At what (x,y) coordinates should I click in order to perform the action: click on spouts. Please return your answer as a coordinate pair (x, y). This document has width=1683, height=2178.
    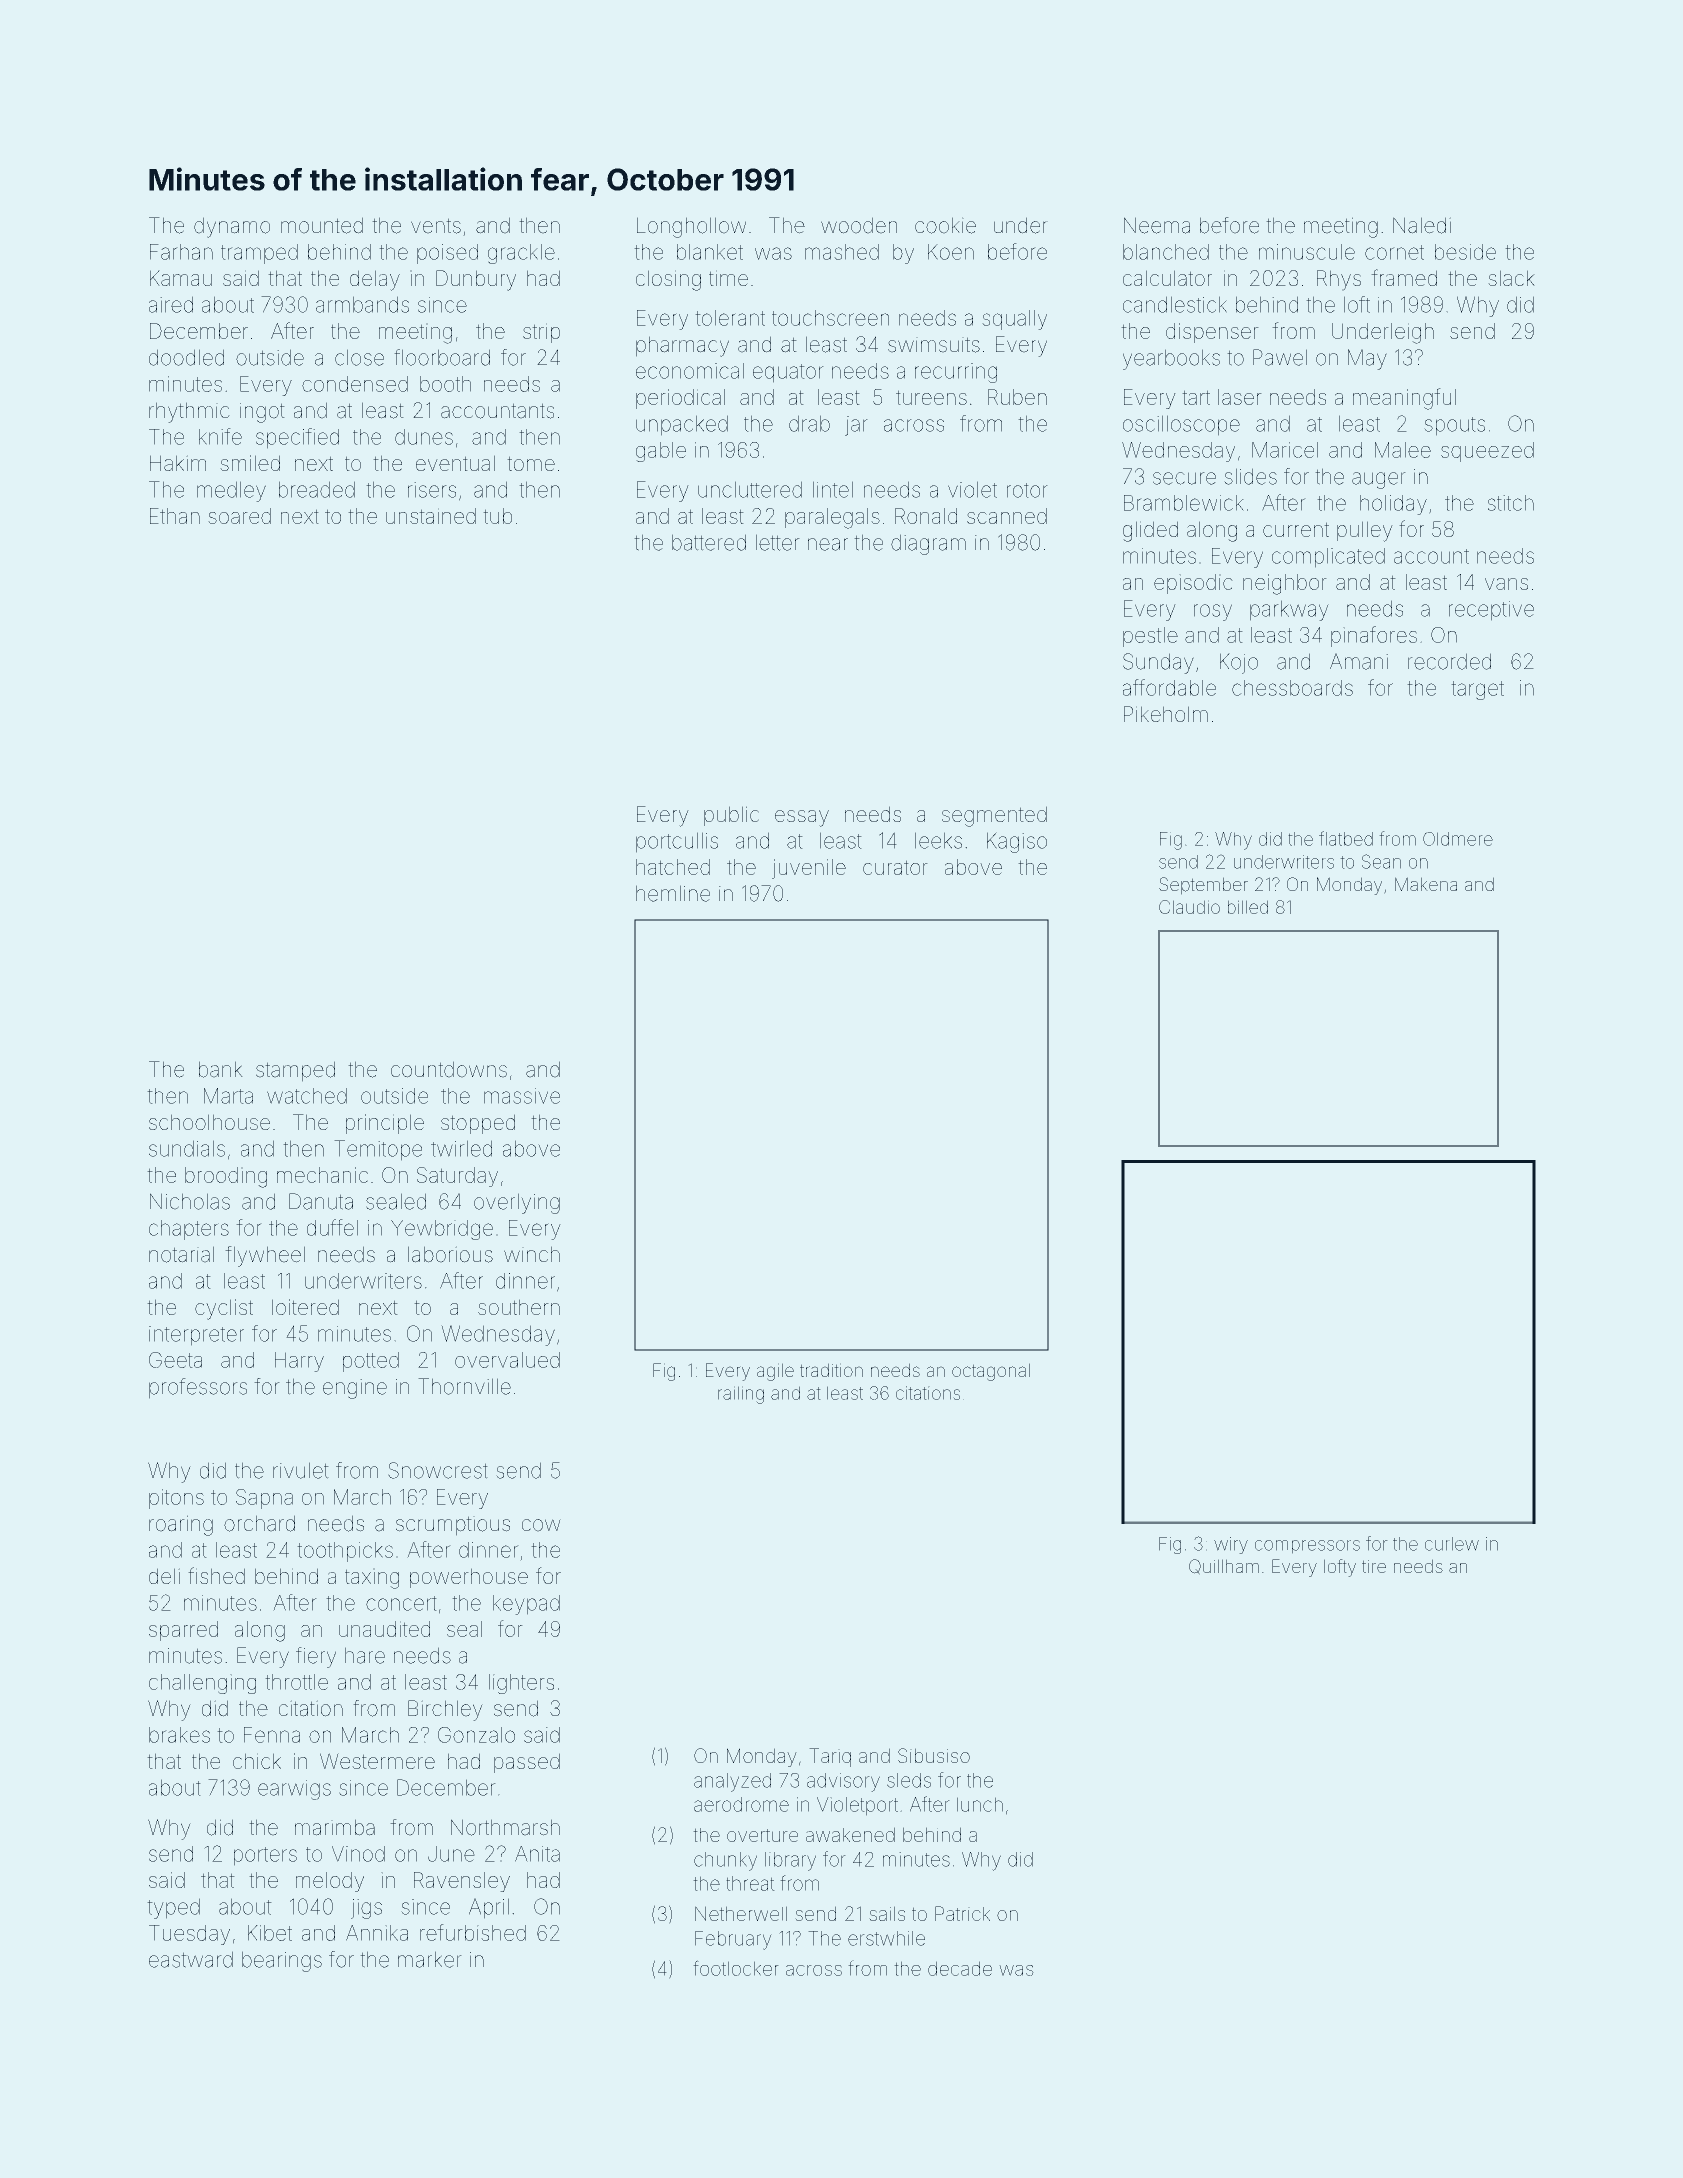
    Looking at the image, I should click on (1454, 426).
